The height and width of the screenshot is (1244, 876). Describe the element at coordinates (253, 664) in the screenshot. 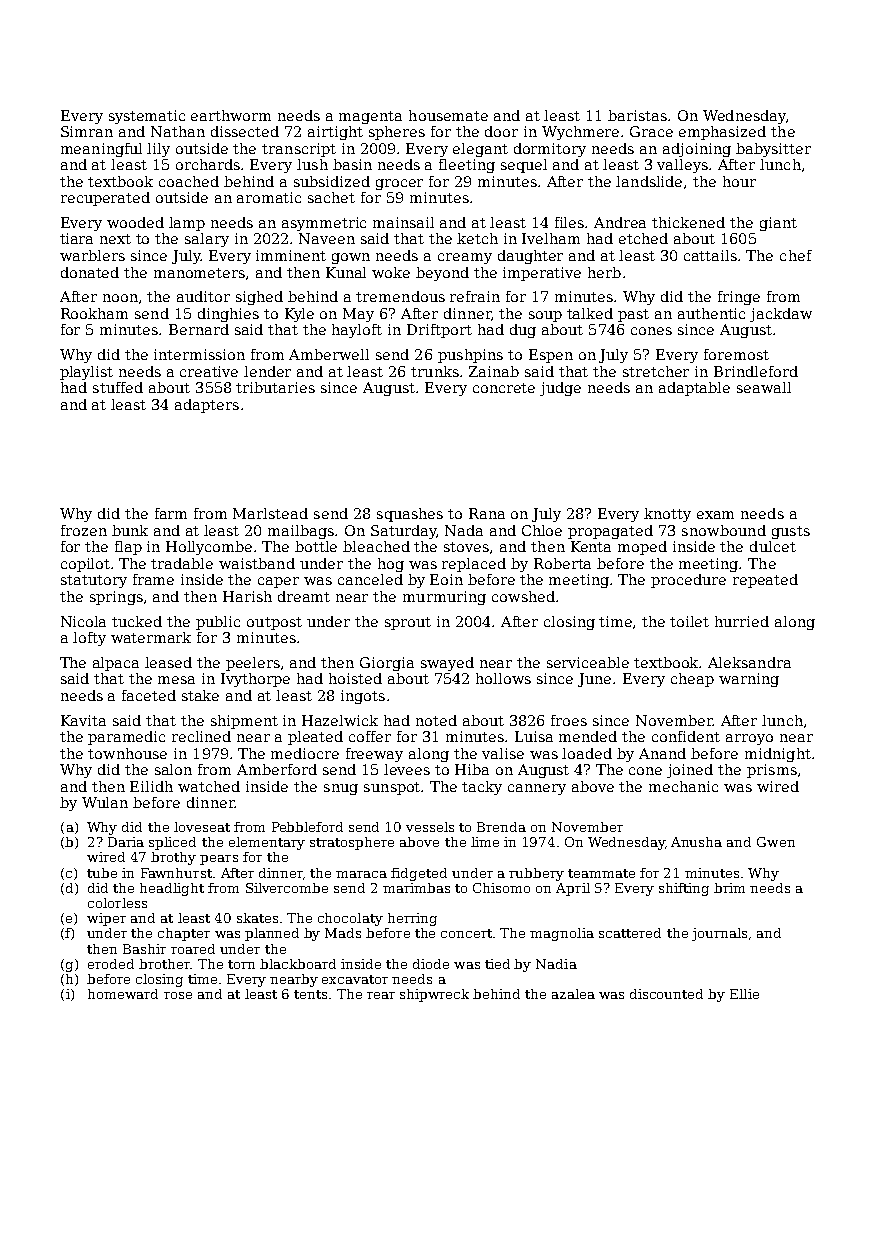

I see `peelers` at that location.
